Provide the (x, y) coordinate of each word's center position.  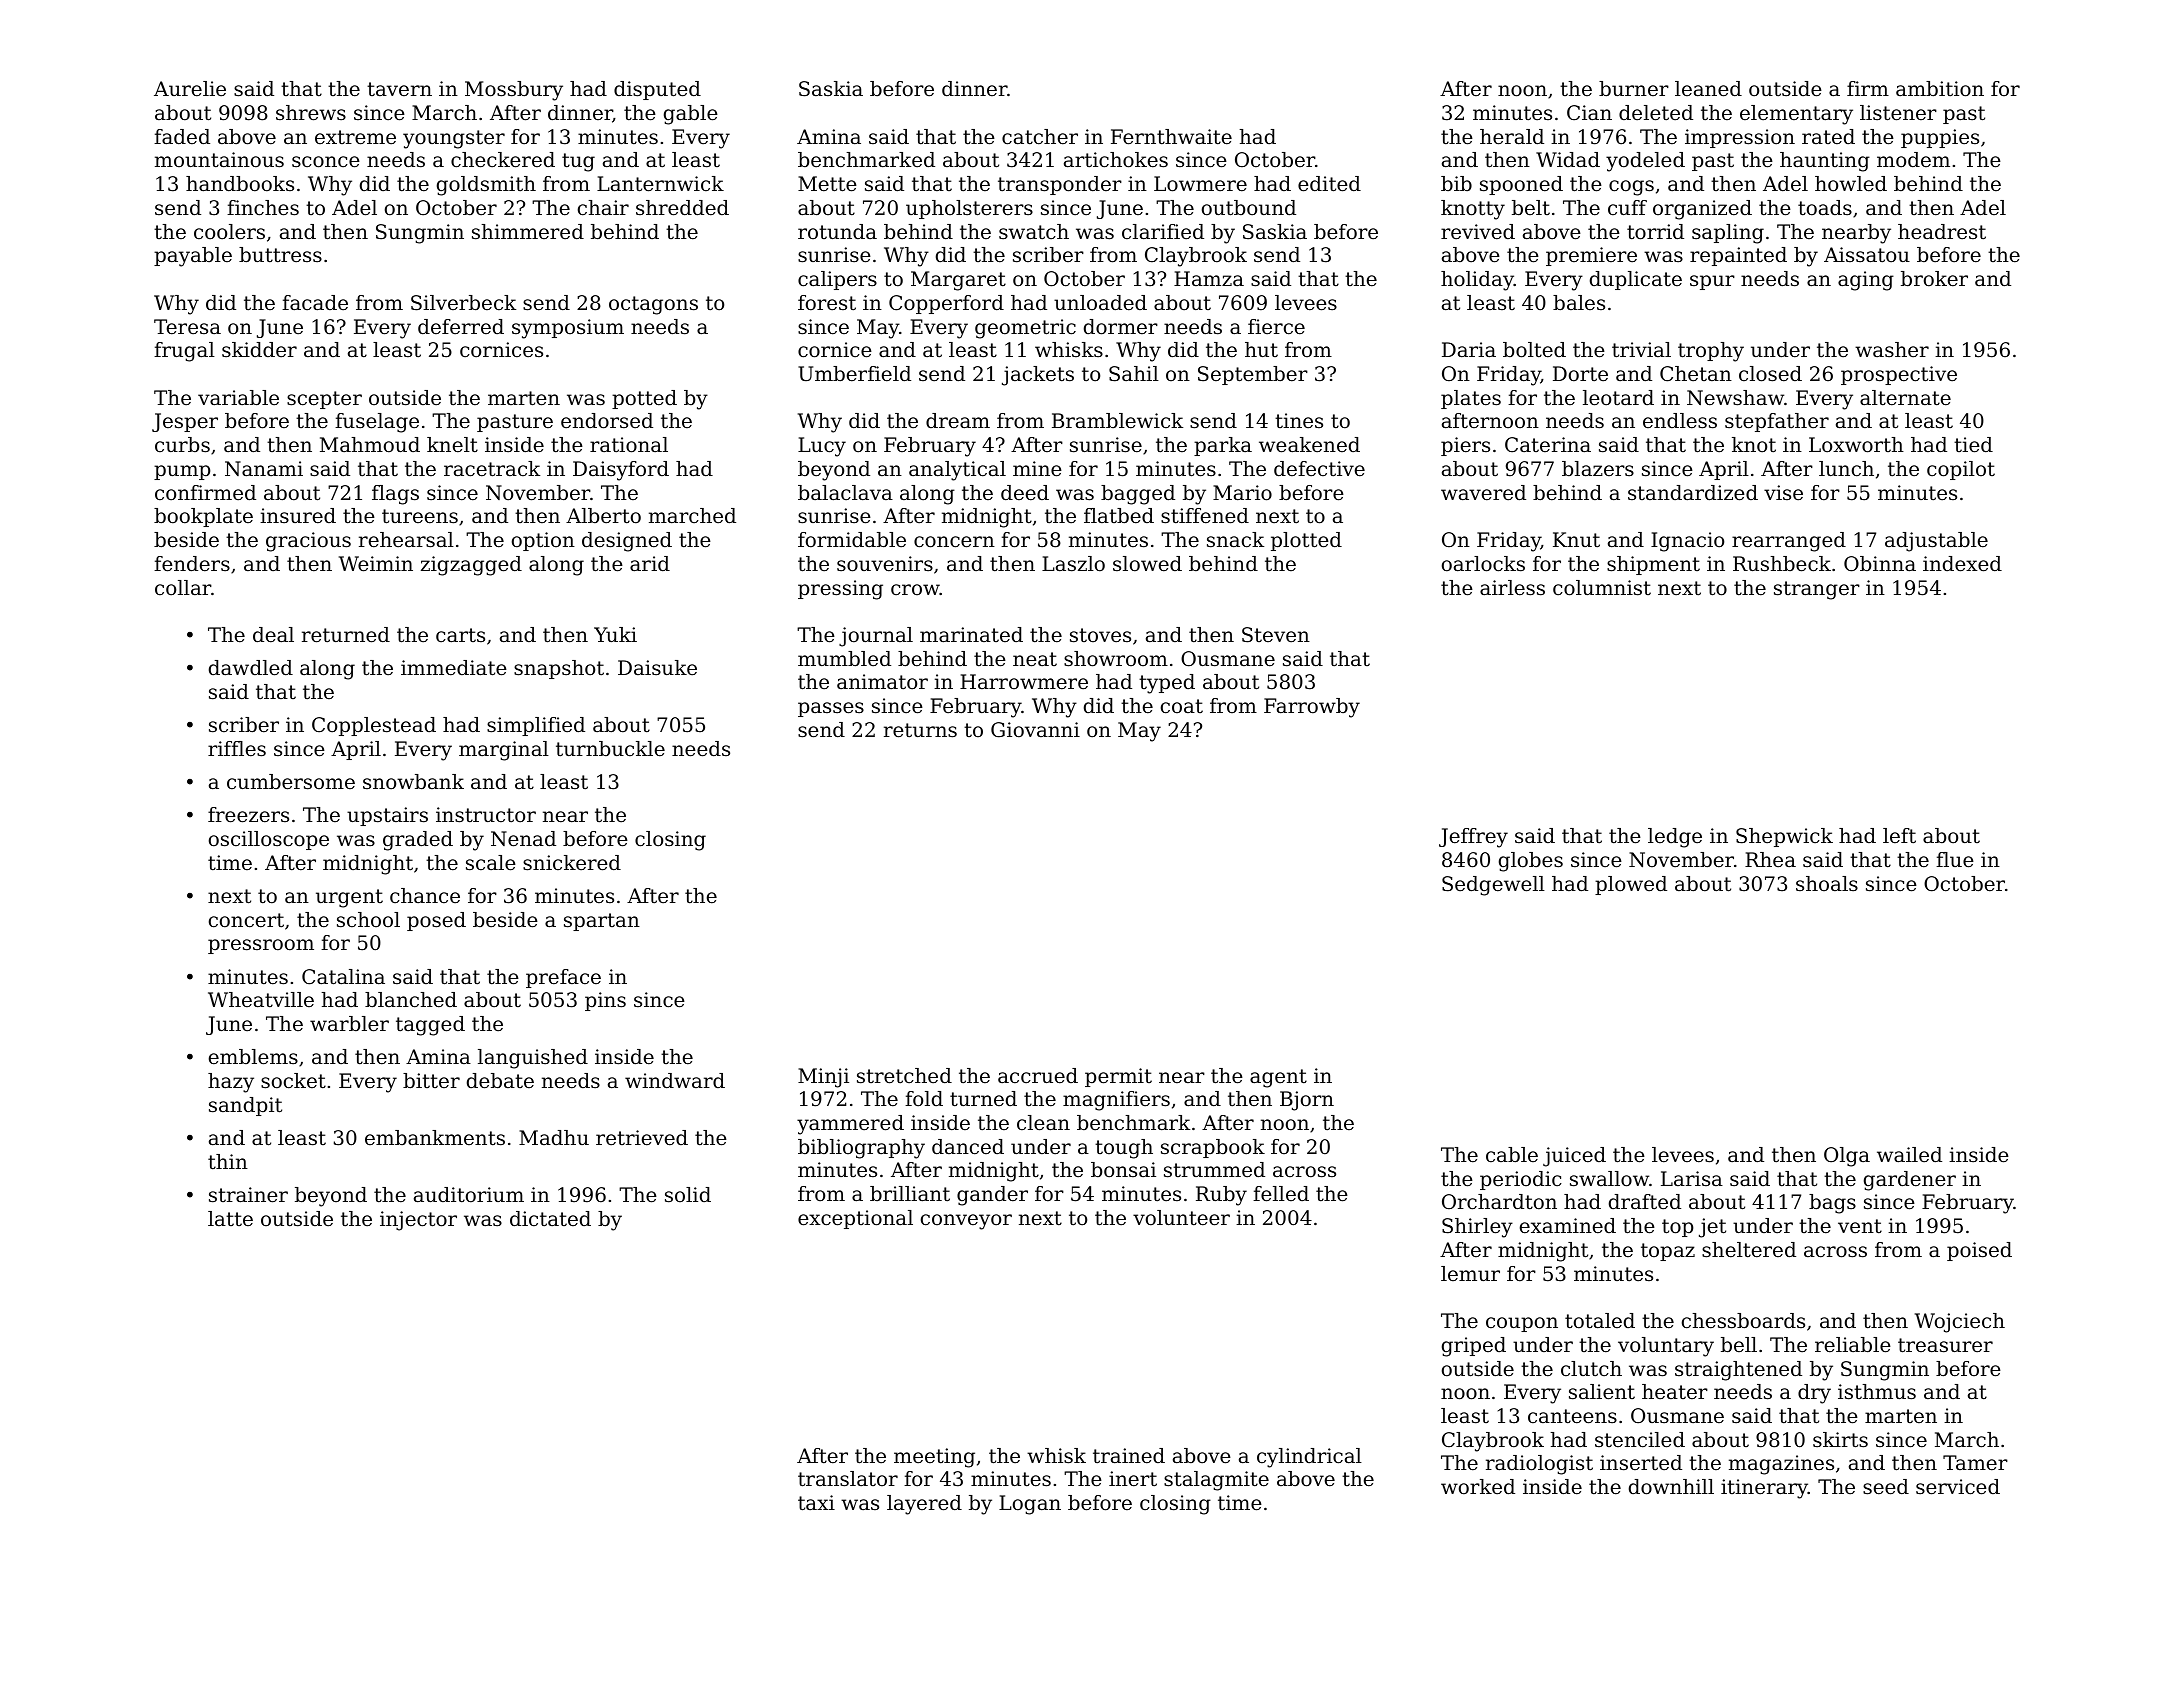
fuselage (377, 423)
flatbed (1119, 516)
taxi (816, 1502)
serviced (1958, 1487)
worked (1478, 1487)
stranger (1817, 590)
